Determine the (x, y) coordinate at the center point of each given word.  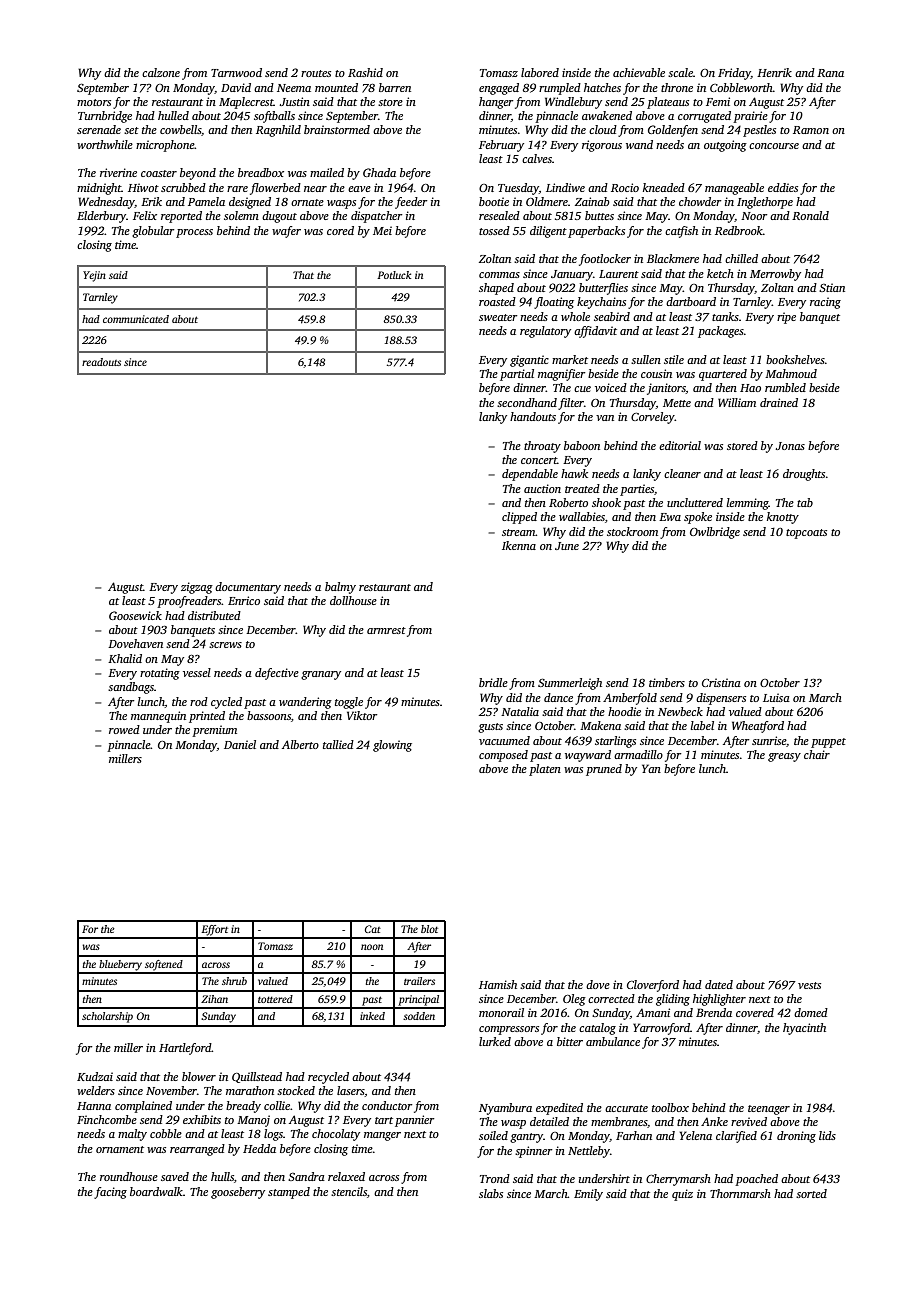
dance (558, 697)
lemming (748, 504)
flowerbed (275, 189)
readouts (101, 362)
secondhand (527, 402)
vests (809, 985)
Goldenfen (673, 131)
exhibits (202, 1119)
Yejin (94, 276)
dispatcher (376, 217)
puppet (828, 743)
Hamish (498, 984)
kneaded (664, 187)
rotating (160, 674)
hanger (496, 103)
